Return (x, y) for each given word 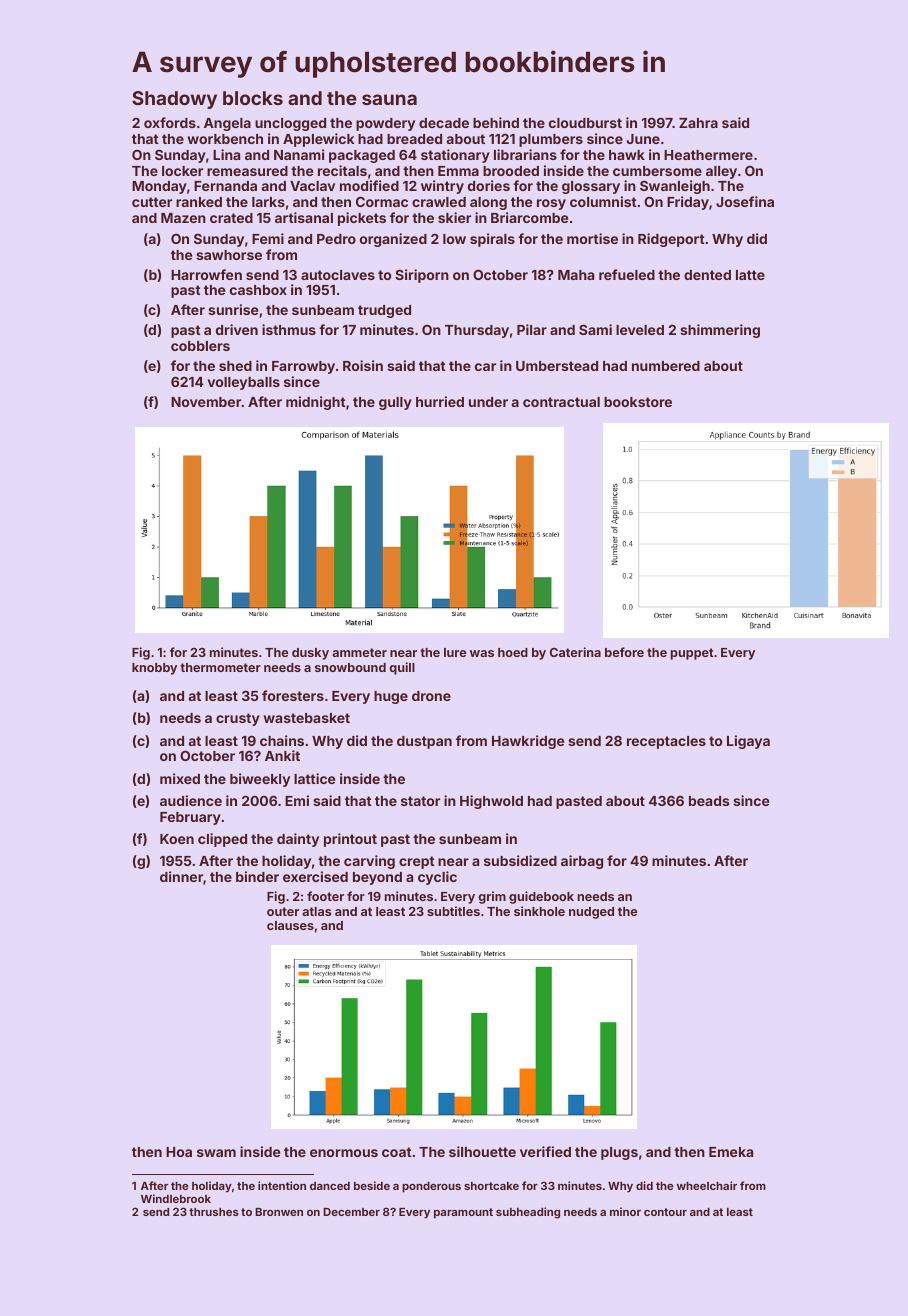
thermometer (220, 667)
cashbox (258, 290)
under (488, 402)
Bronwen (279, 1212)
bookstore (638, 402)
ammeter (359, 652)
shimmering (720, 331)
